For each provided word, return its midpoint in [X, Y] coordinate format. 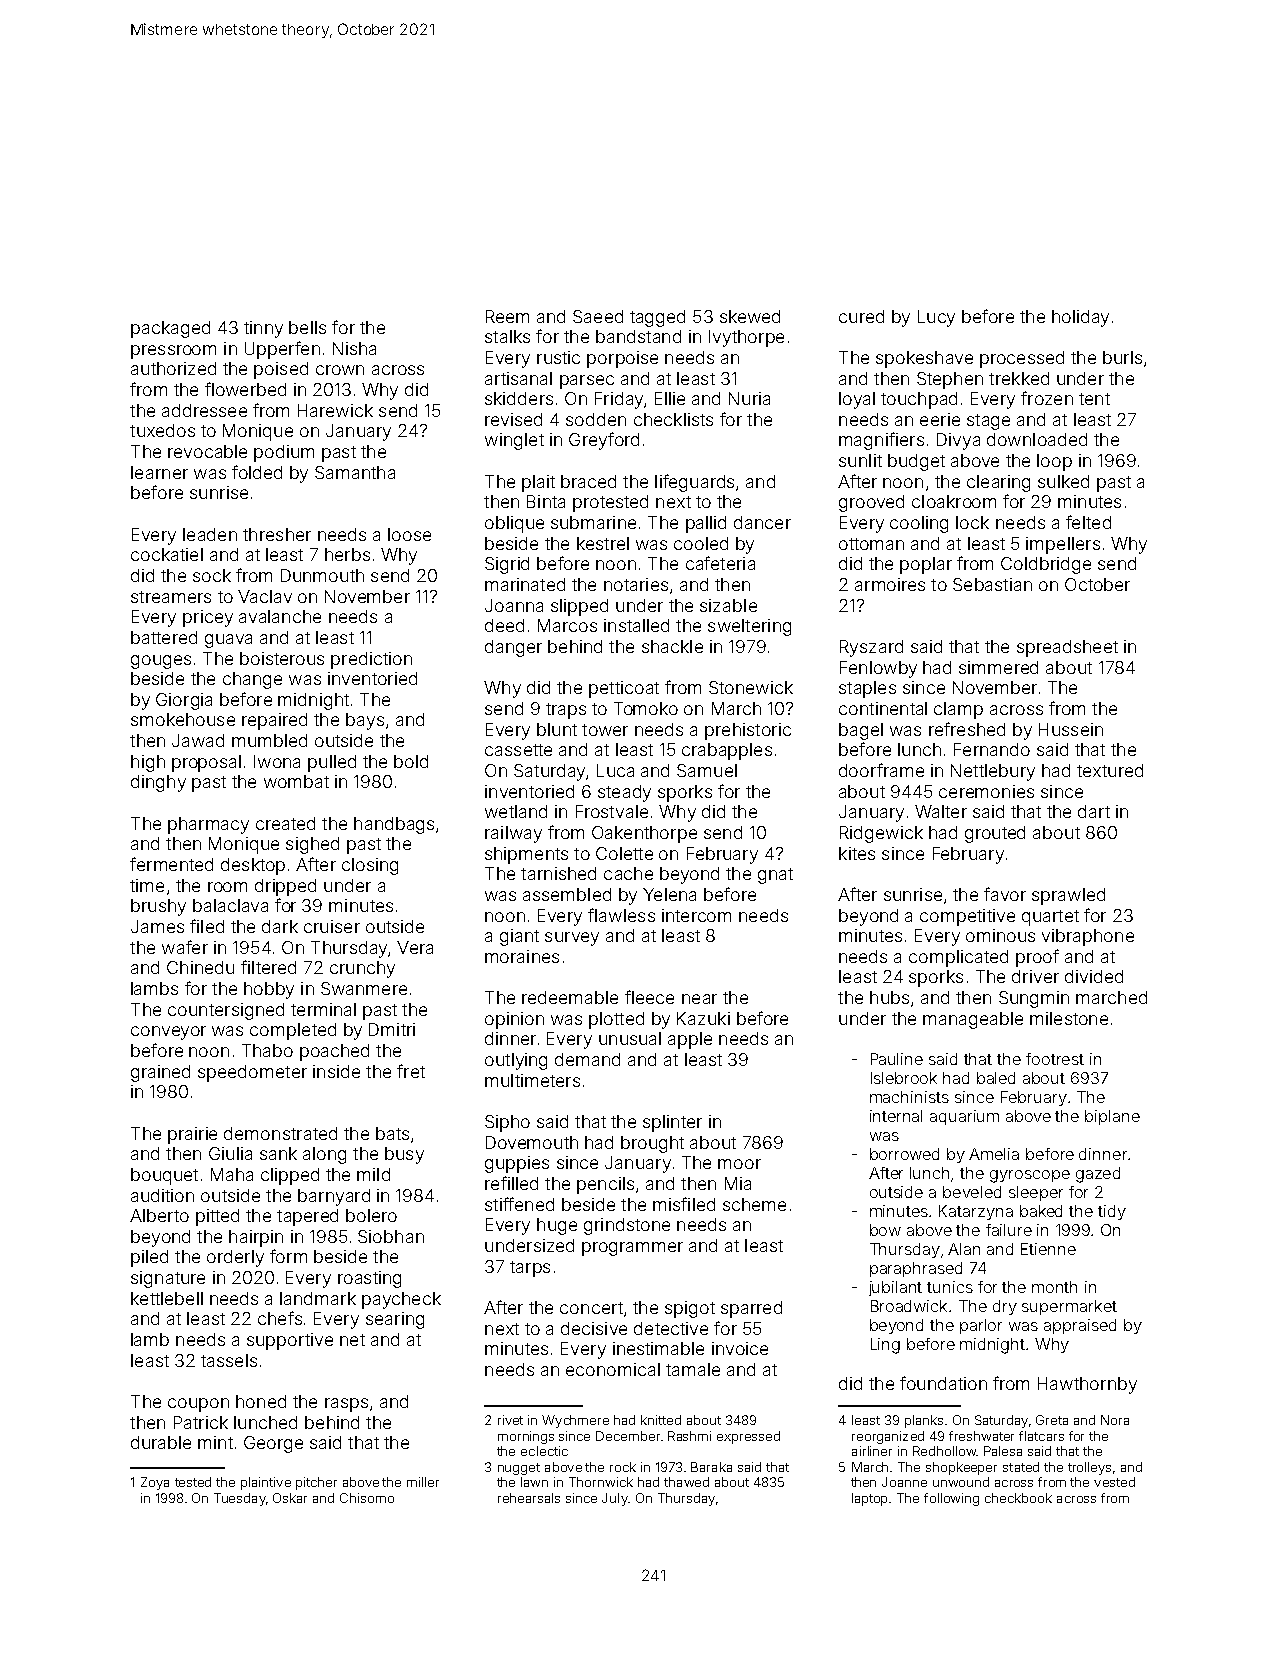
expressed [748, 1437]
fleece [649, 997]
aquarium [964, 1117]
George [273, 1444]
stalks [507, 336]
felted [1088, 522]
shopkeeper [961, 1468]
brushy [158, 907]
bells [307, 327]
